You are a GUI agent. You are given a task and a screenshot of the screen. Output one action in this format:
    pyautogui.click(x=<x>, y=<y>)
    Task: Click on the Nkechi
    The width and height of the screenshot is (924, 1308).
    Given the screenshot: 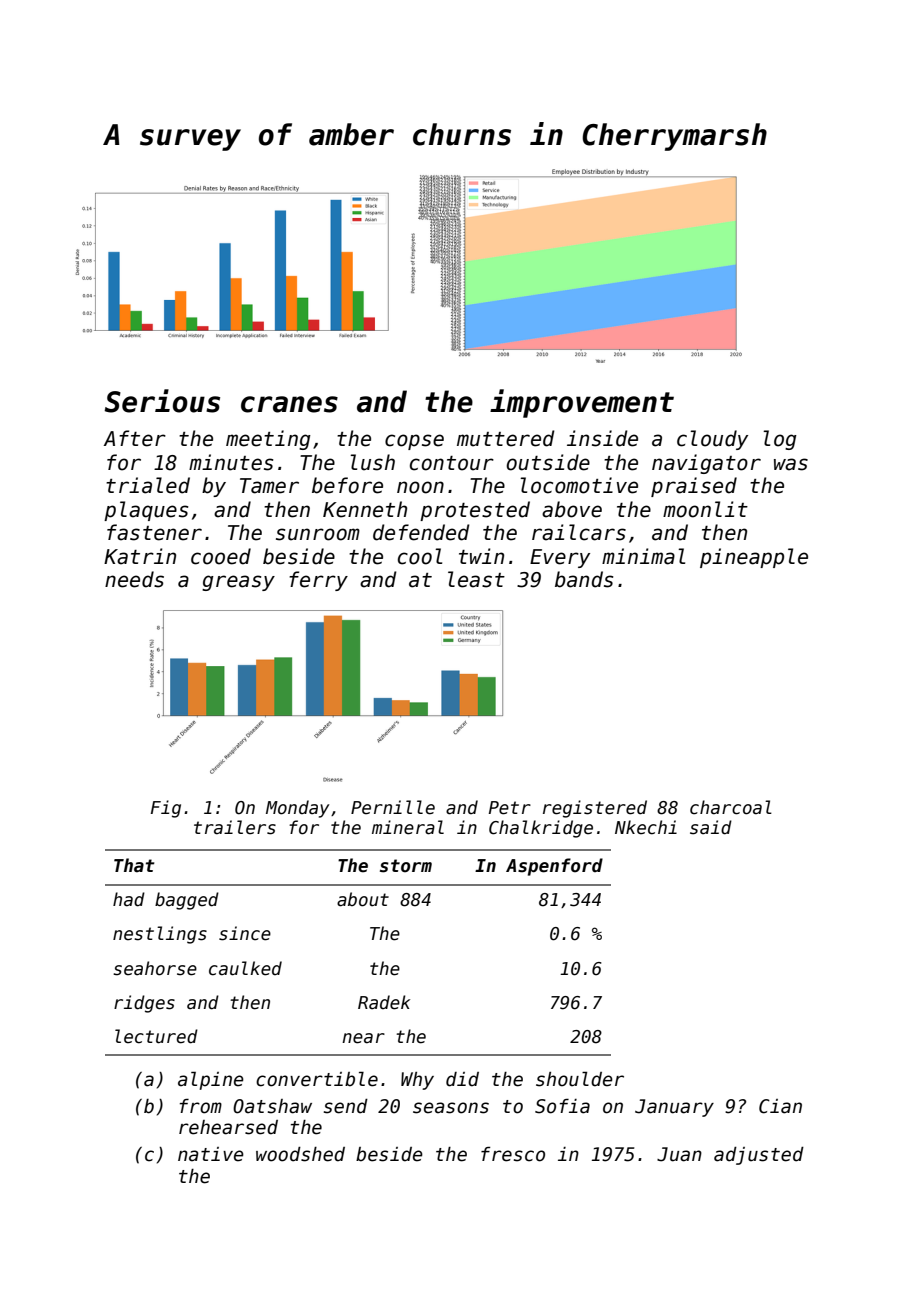 What is the action you would take?
    pyautogui.click(x=646, y=827)
